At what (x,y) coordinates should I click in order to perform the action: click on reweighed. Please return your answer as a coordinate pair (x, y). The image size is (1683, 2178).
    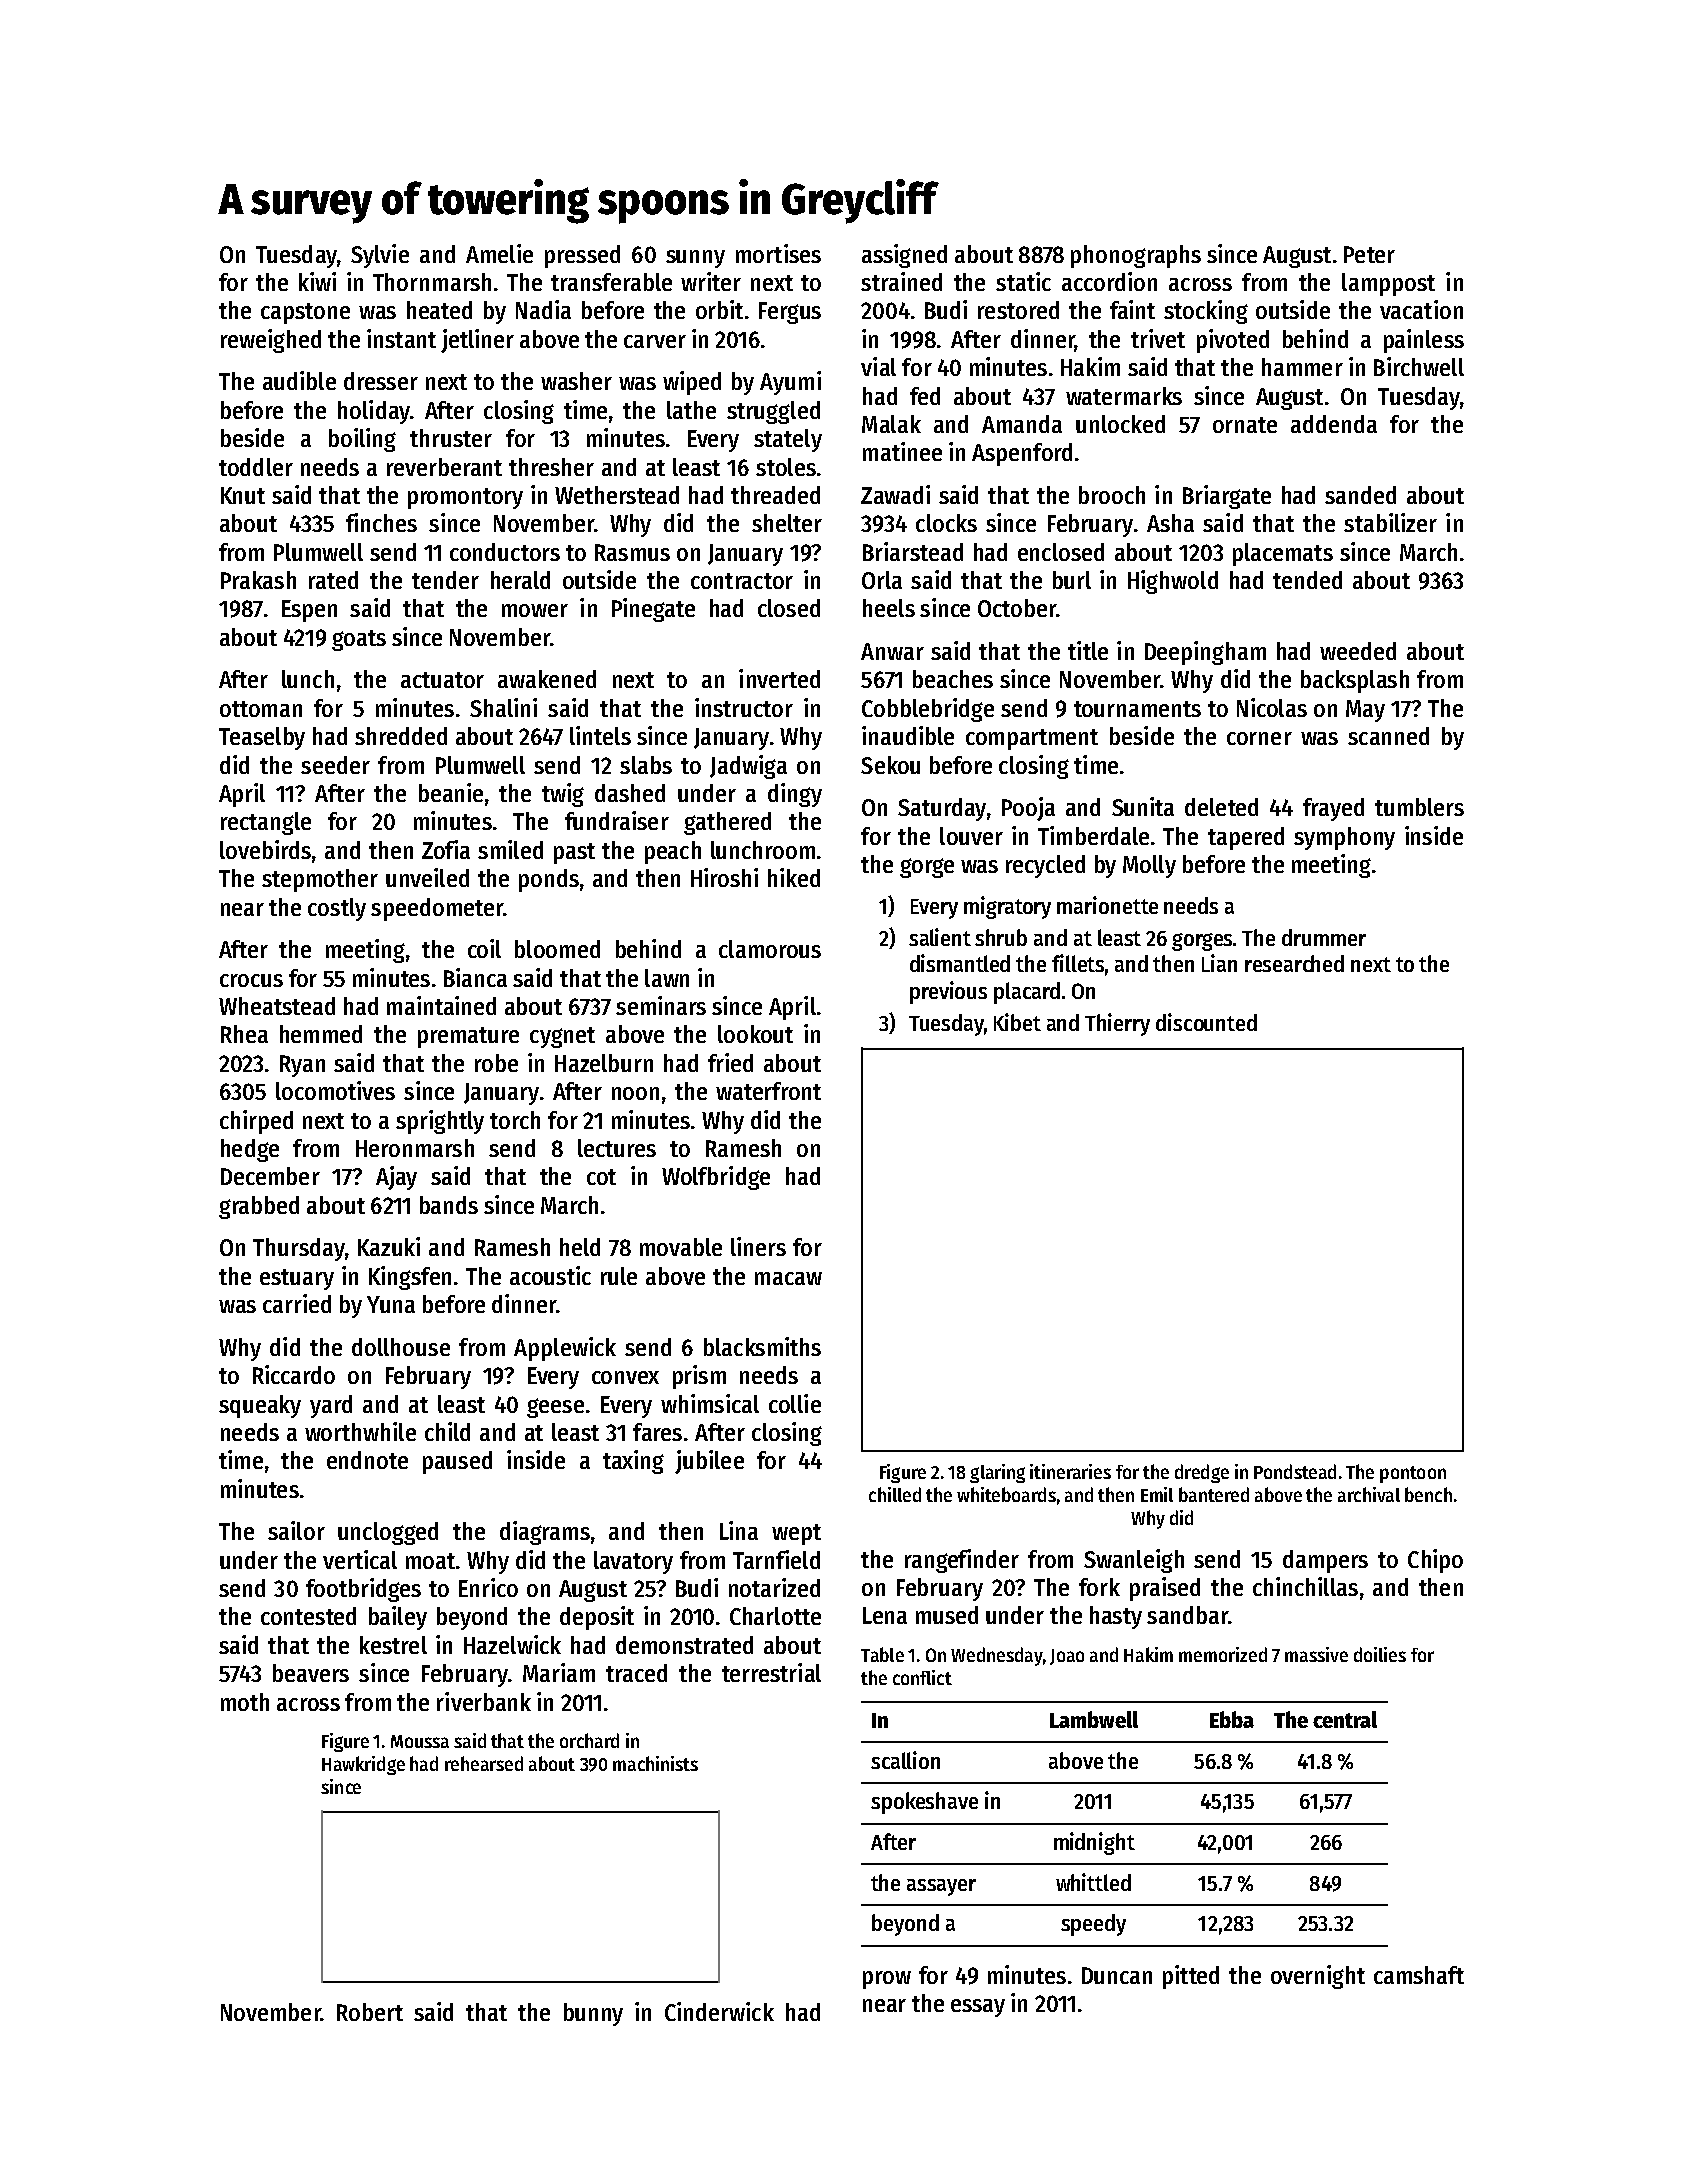
    Looking at the image, I should click on (271, 341).
